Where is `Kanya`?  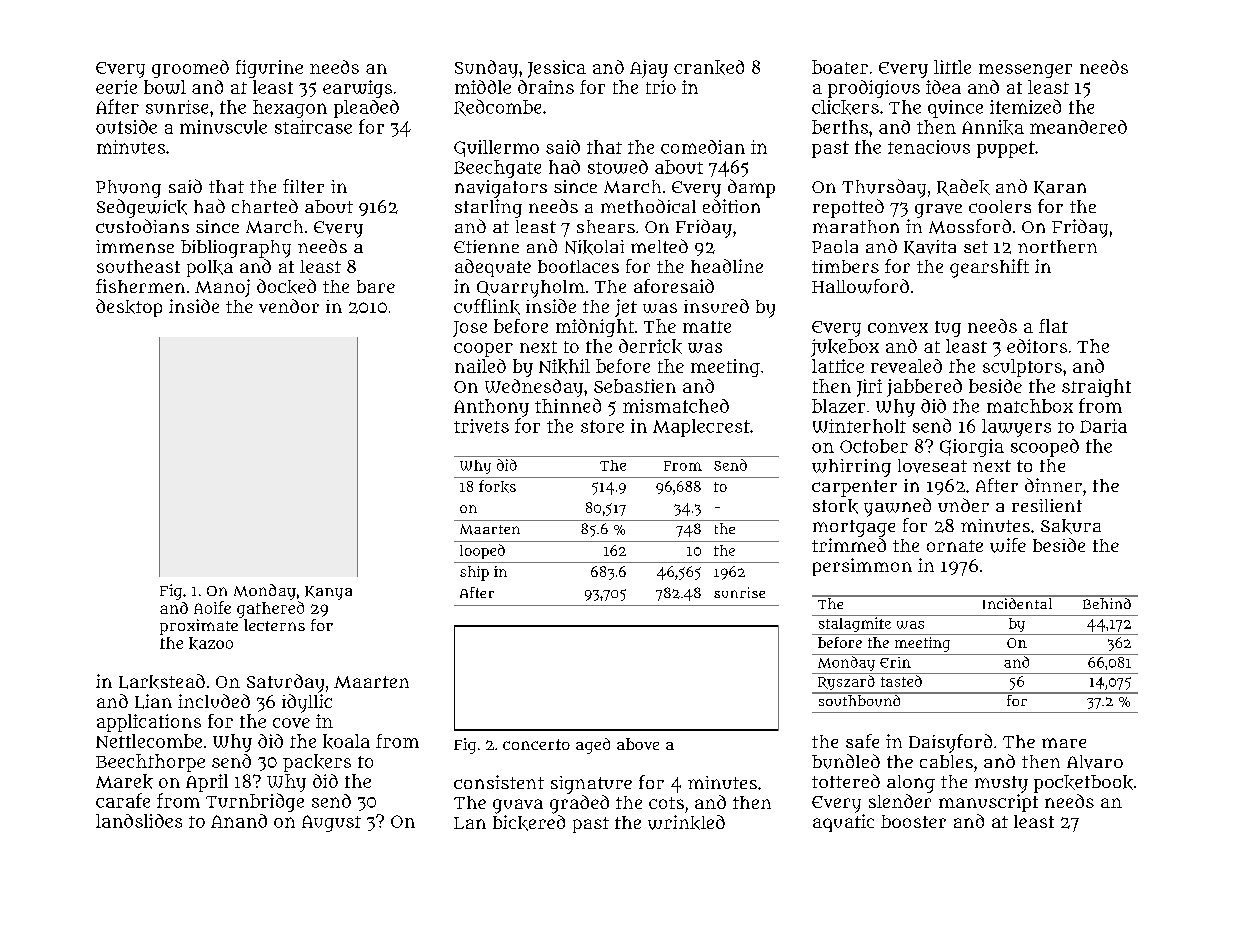 Kanya is located at coordinates (328, 593).
